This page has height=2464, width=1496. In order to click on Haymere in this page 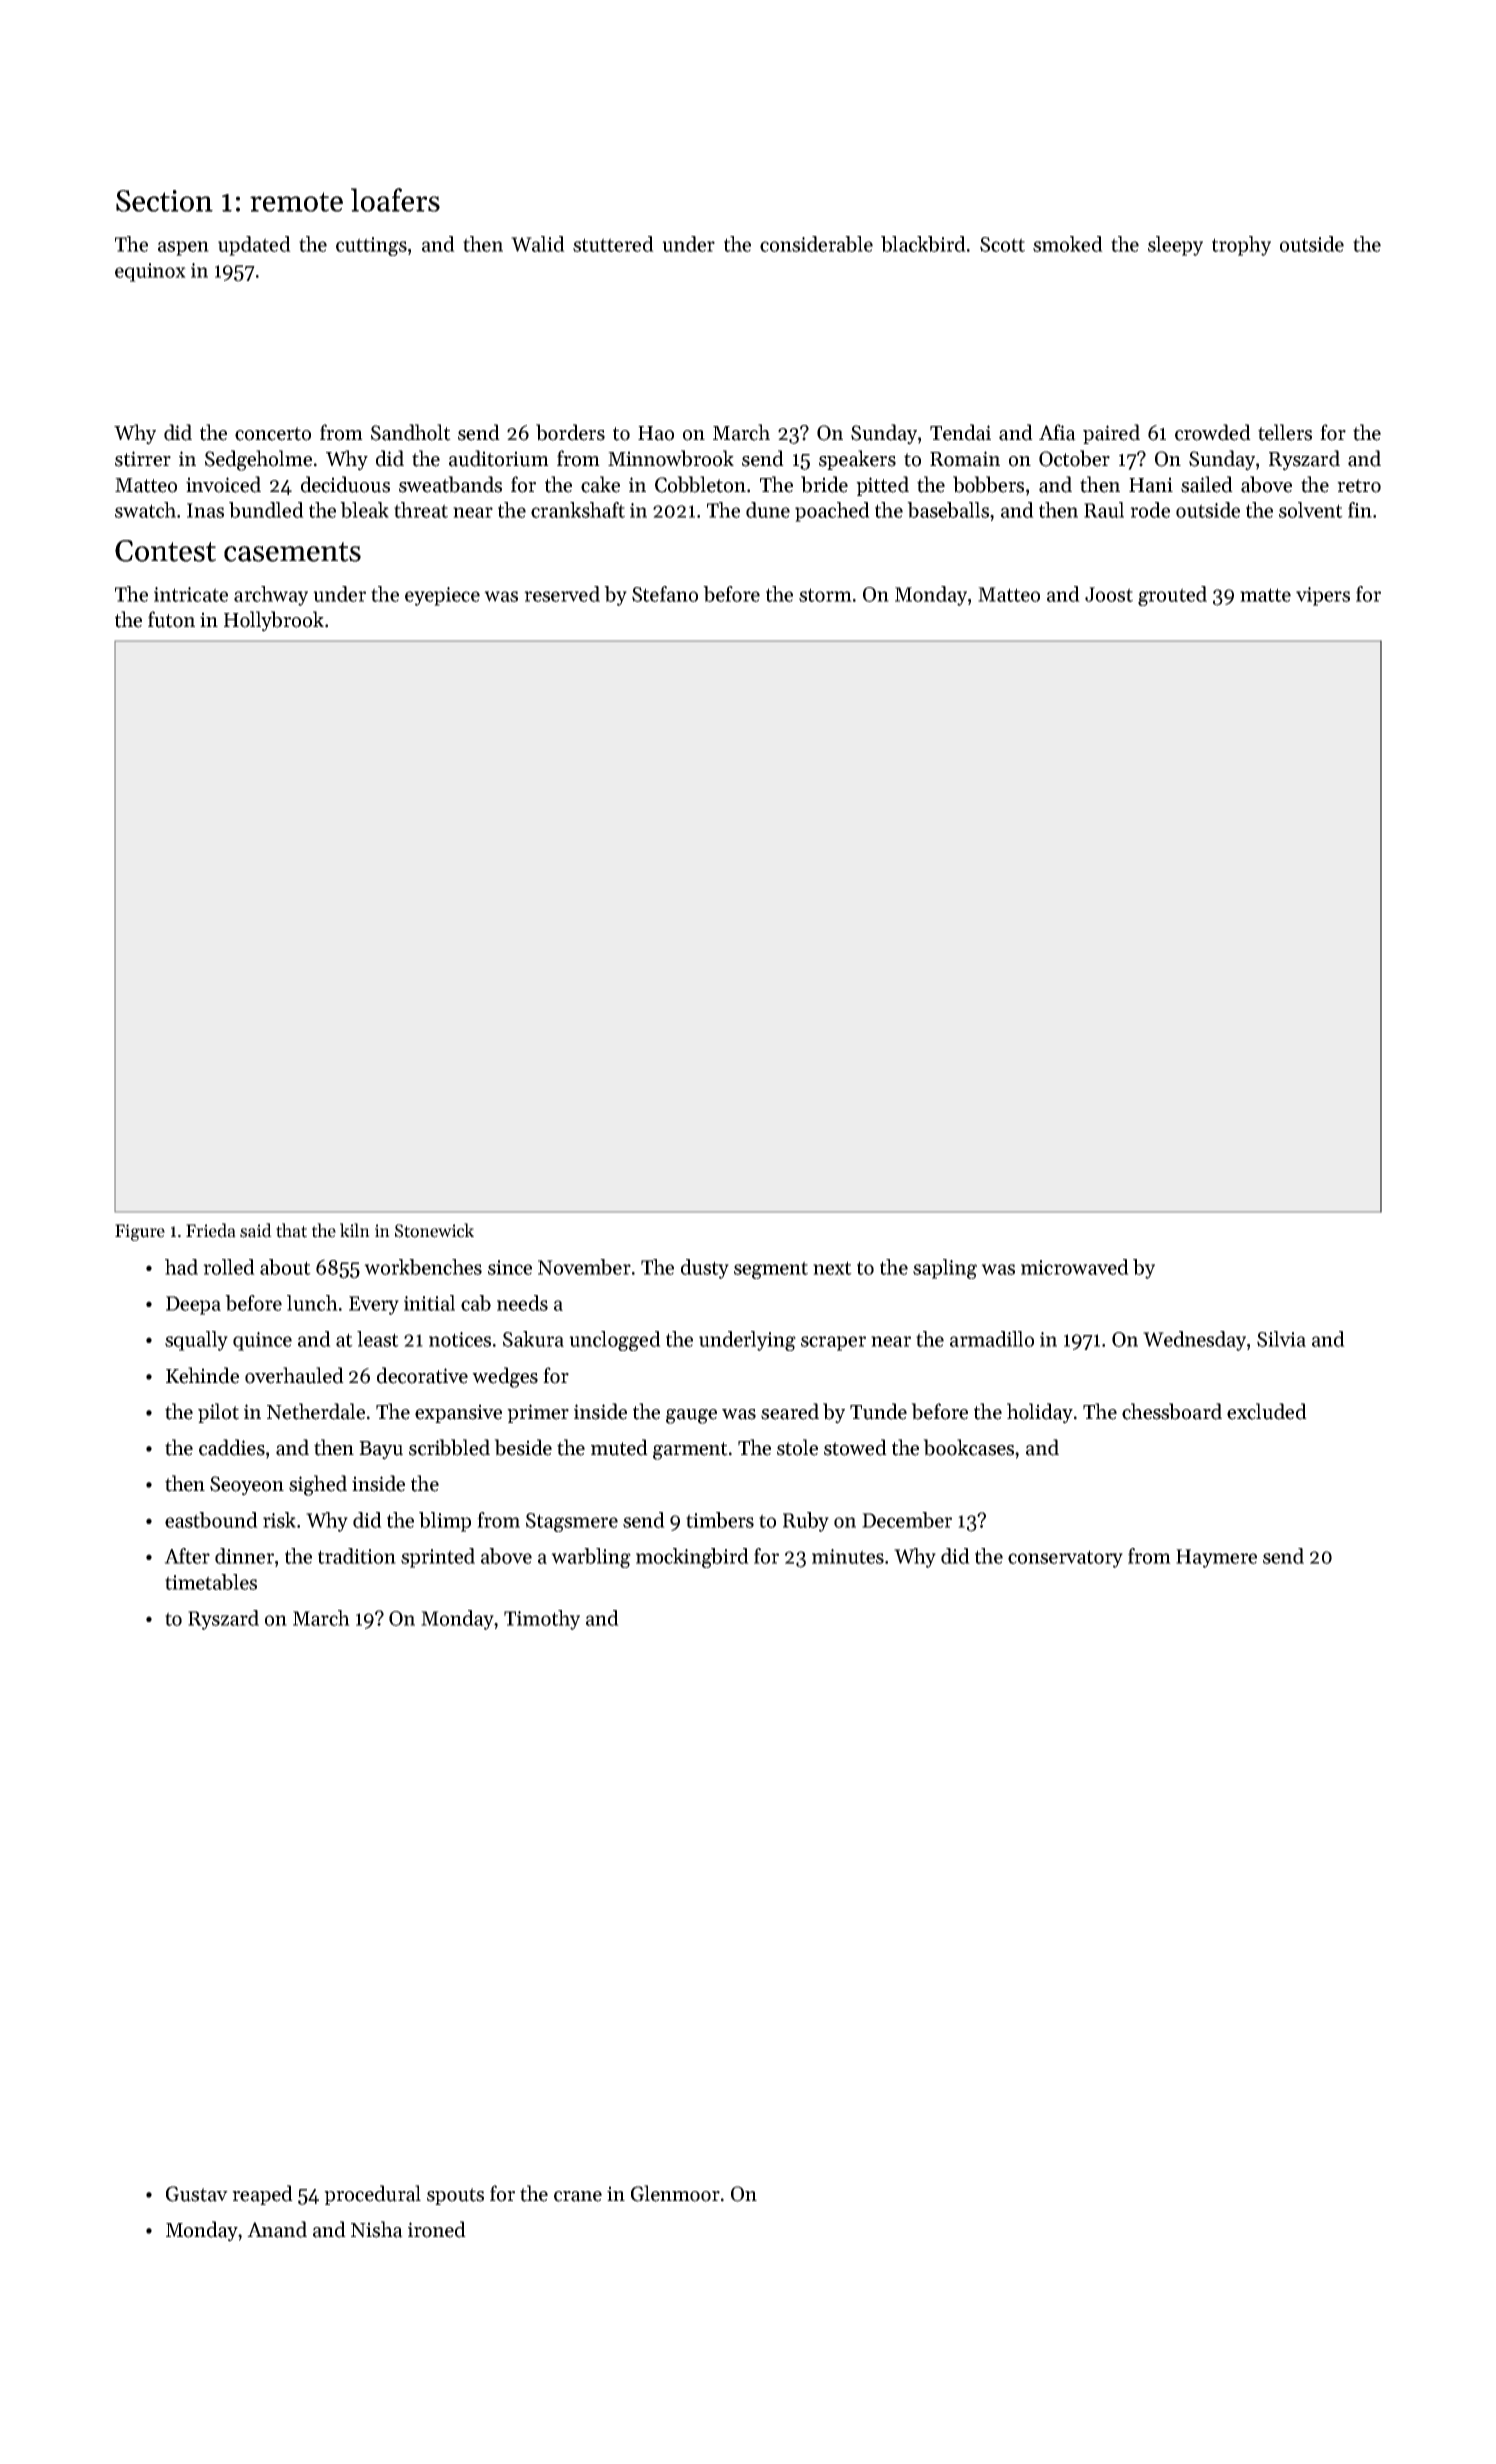, I will do `click(1216, 1558)`.
